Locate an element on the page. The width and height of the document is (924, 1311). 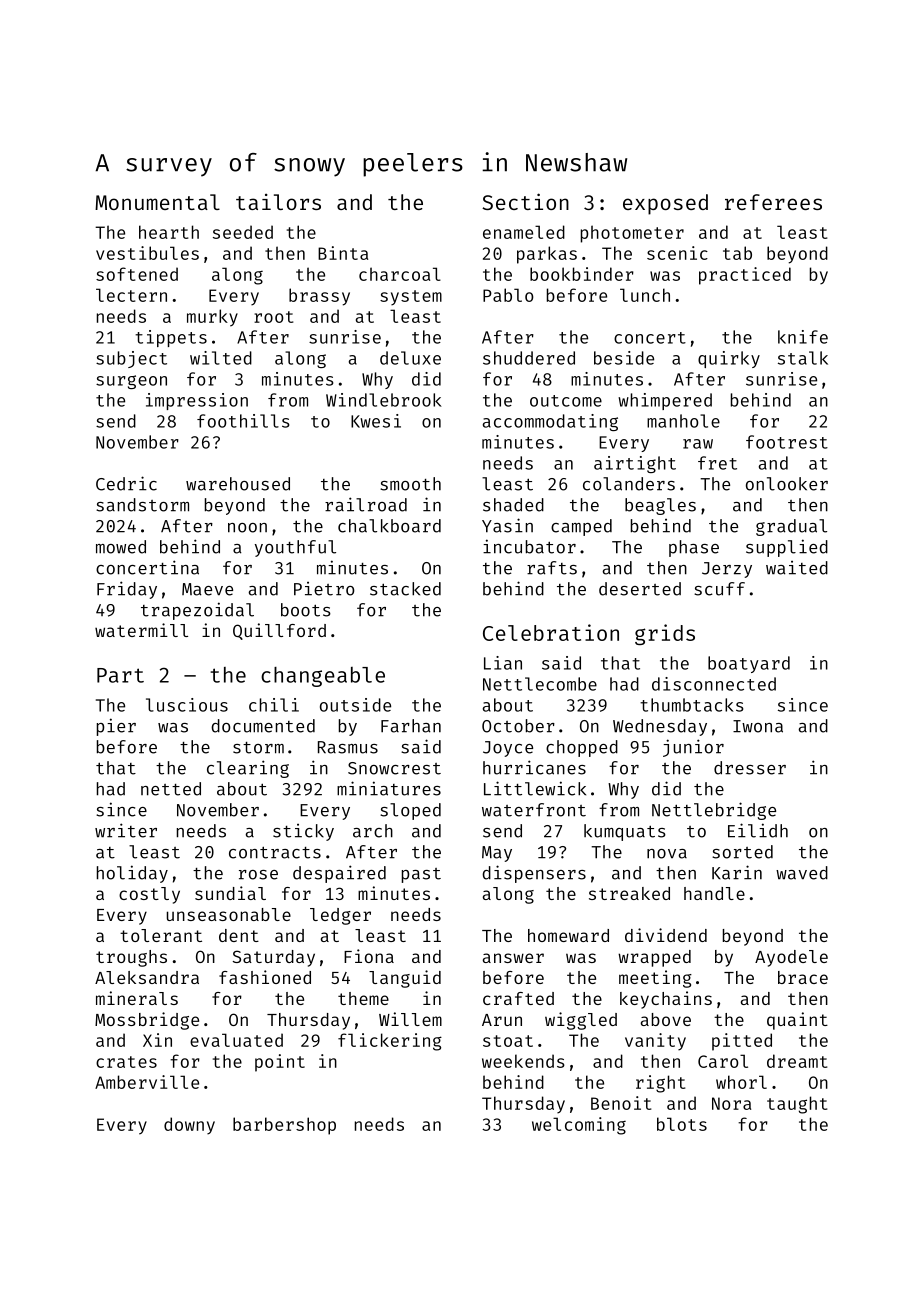
referees is located at coordinates (773, 202).
